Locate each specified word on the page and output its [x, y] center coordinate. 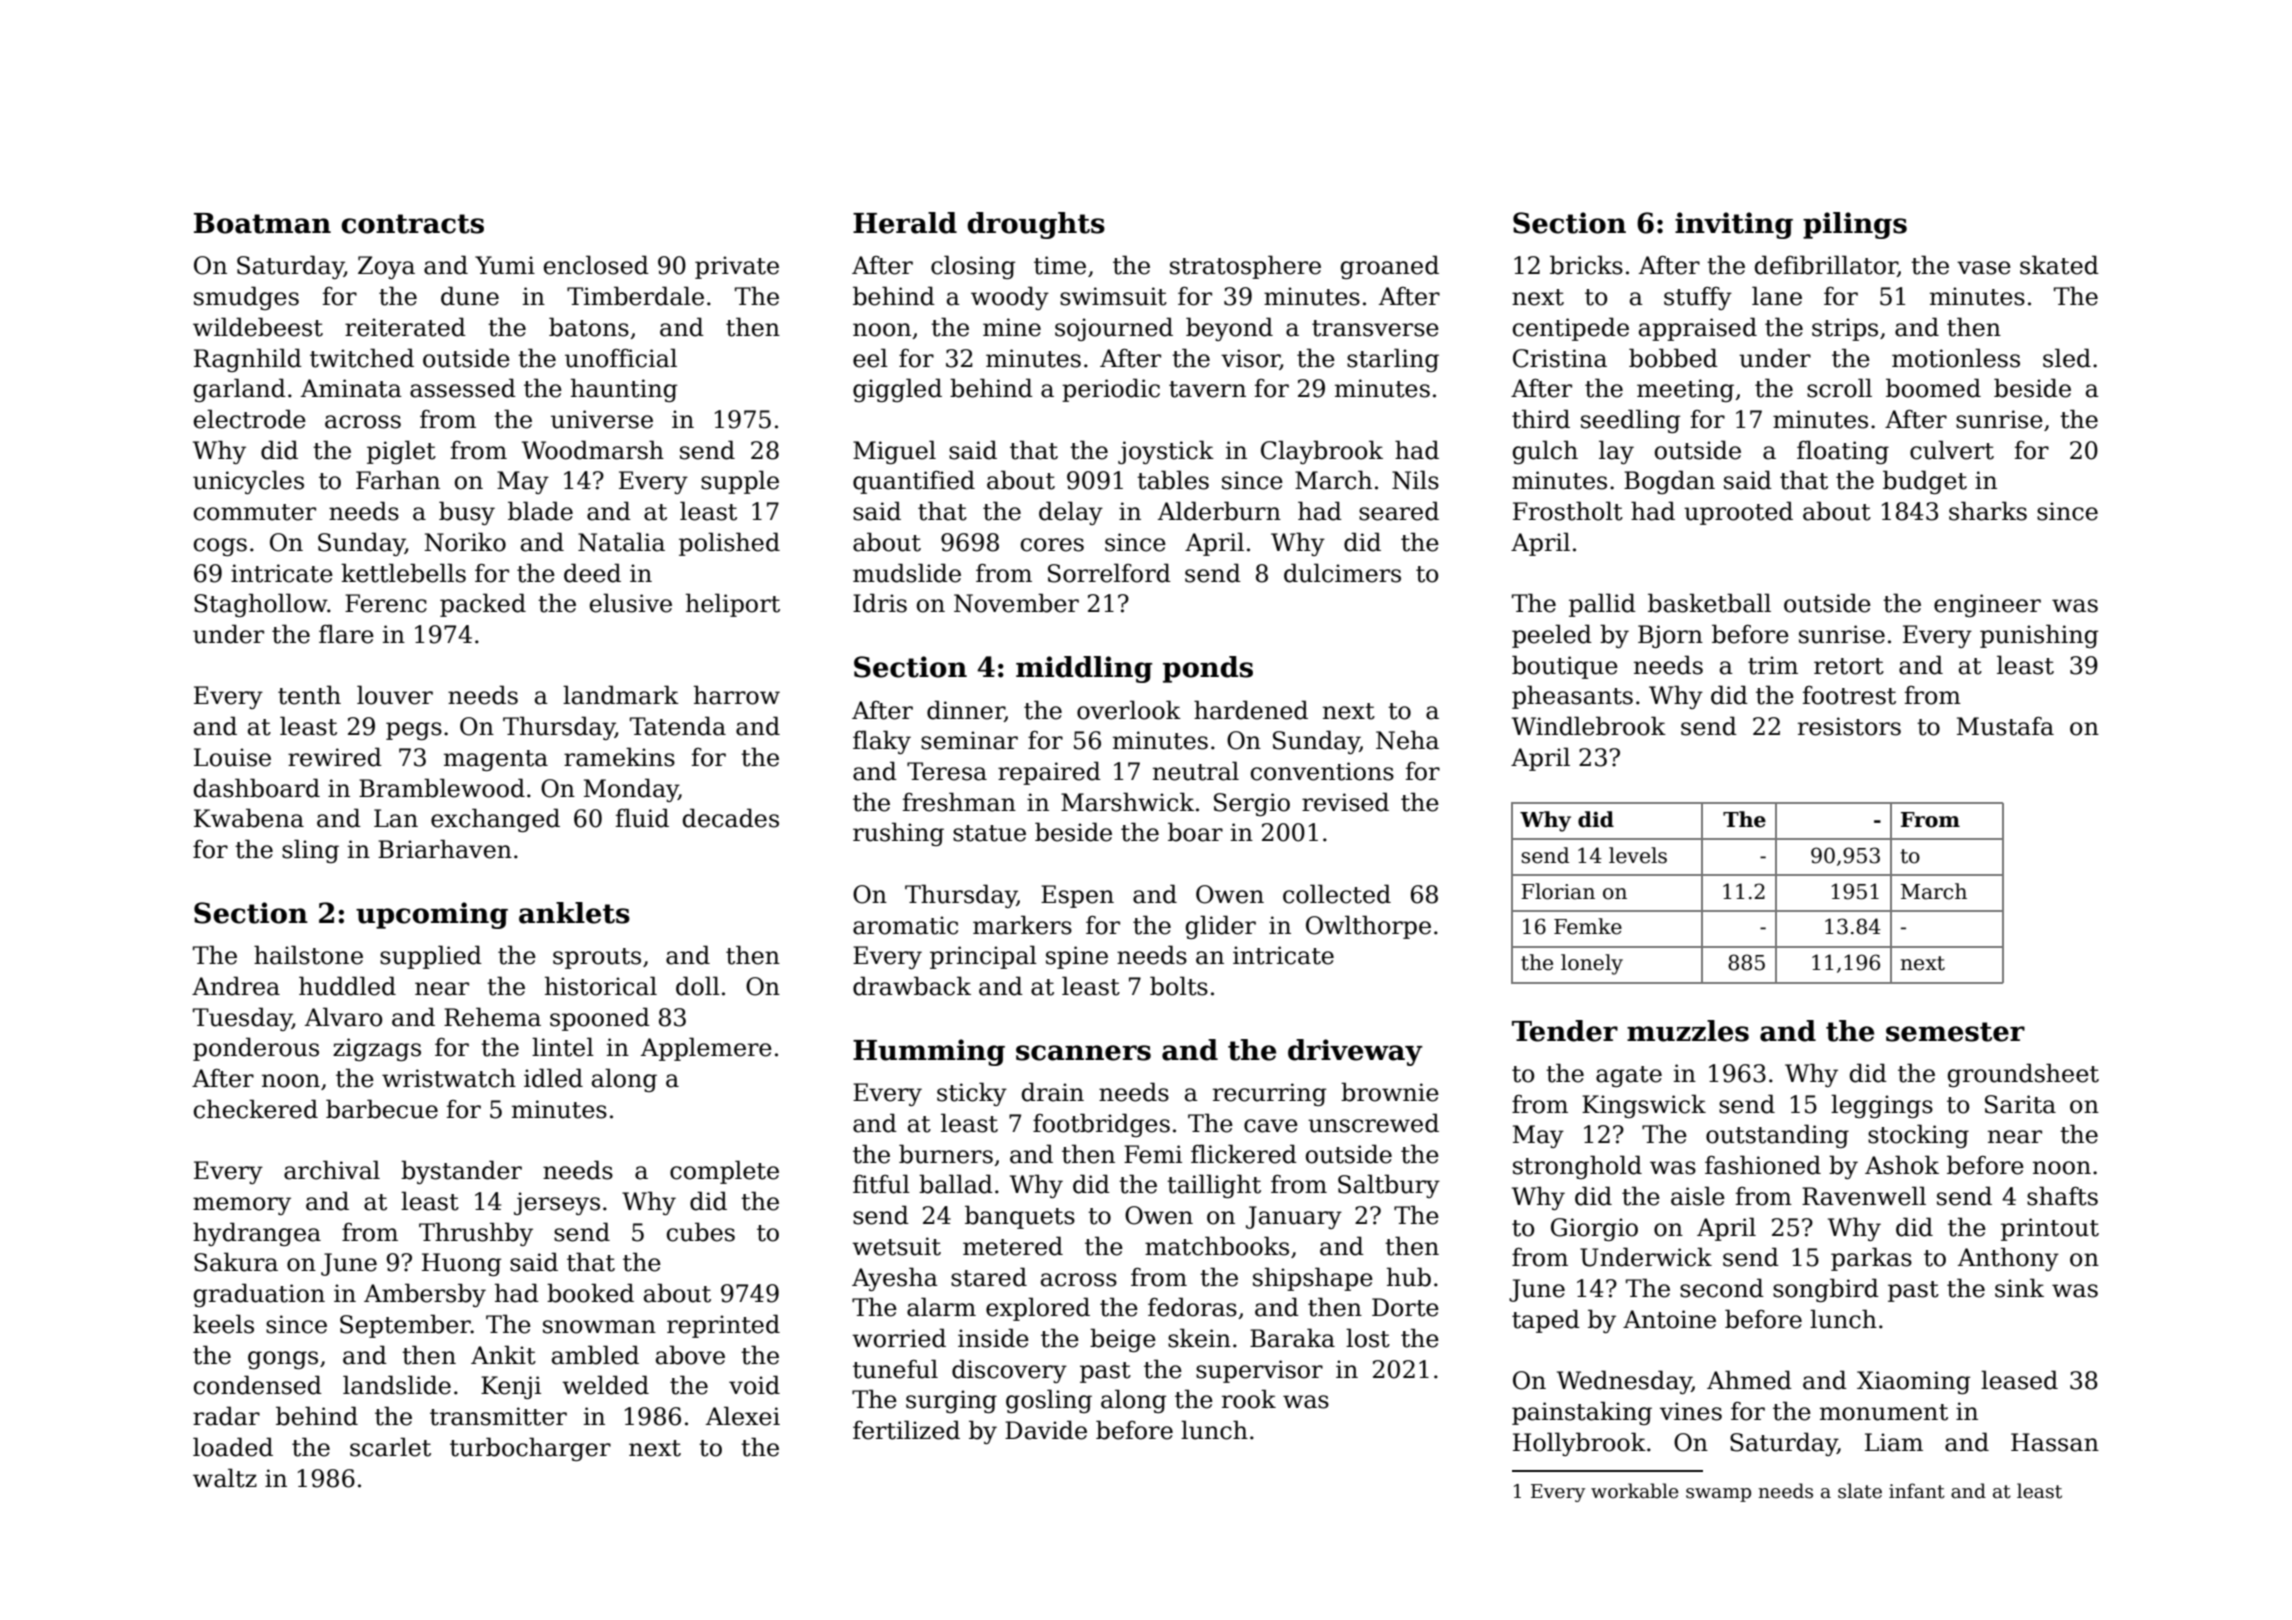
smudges [246, 298]
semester [1955, 1032]
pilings [1855, 225]
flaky [882, 742]
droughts [1036, 225]
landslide [397, 1385]
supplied [431, 957]
